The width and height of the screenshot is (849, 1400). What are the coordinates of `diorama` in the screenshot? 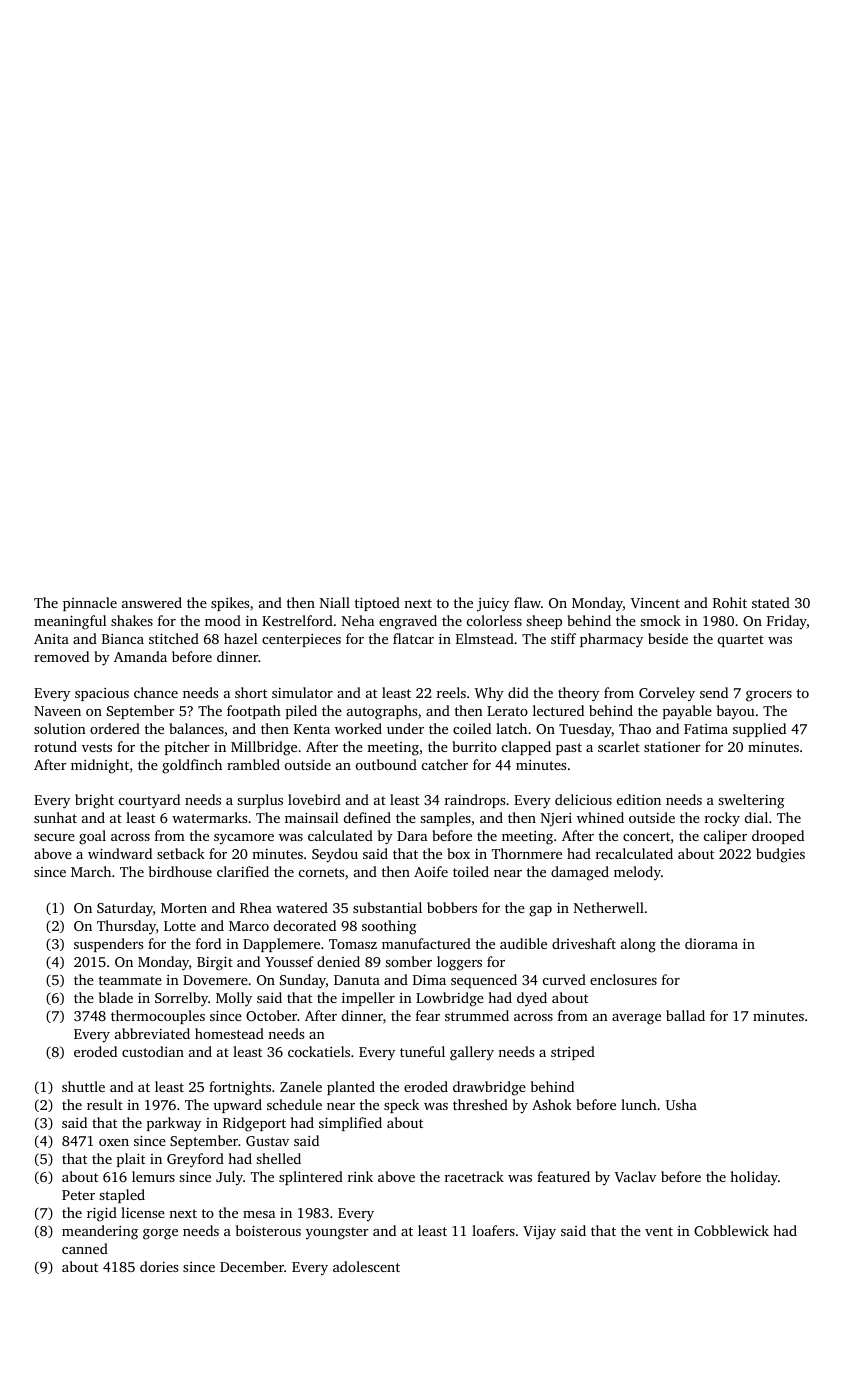 It's located at (711, 943).
